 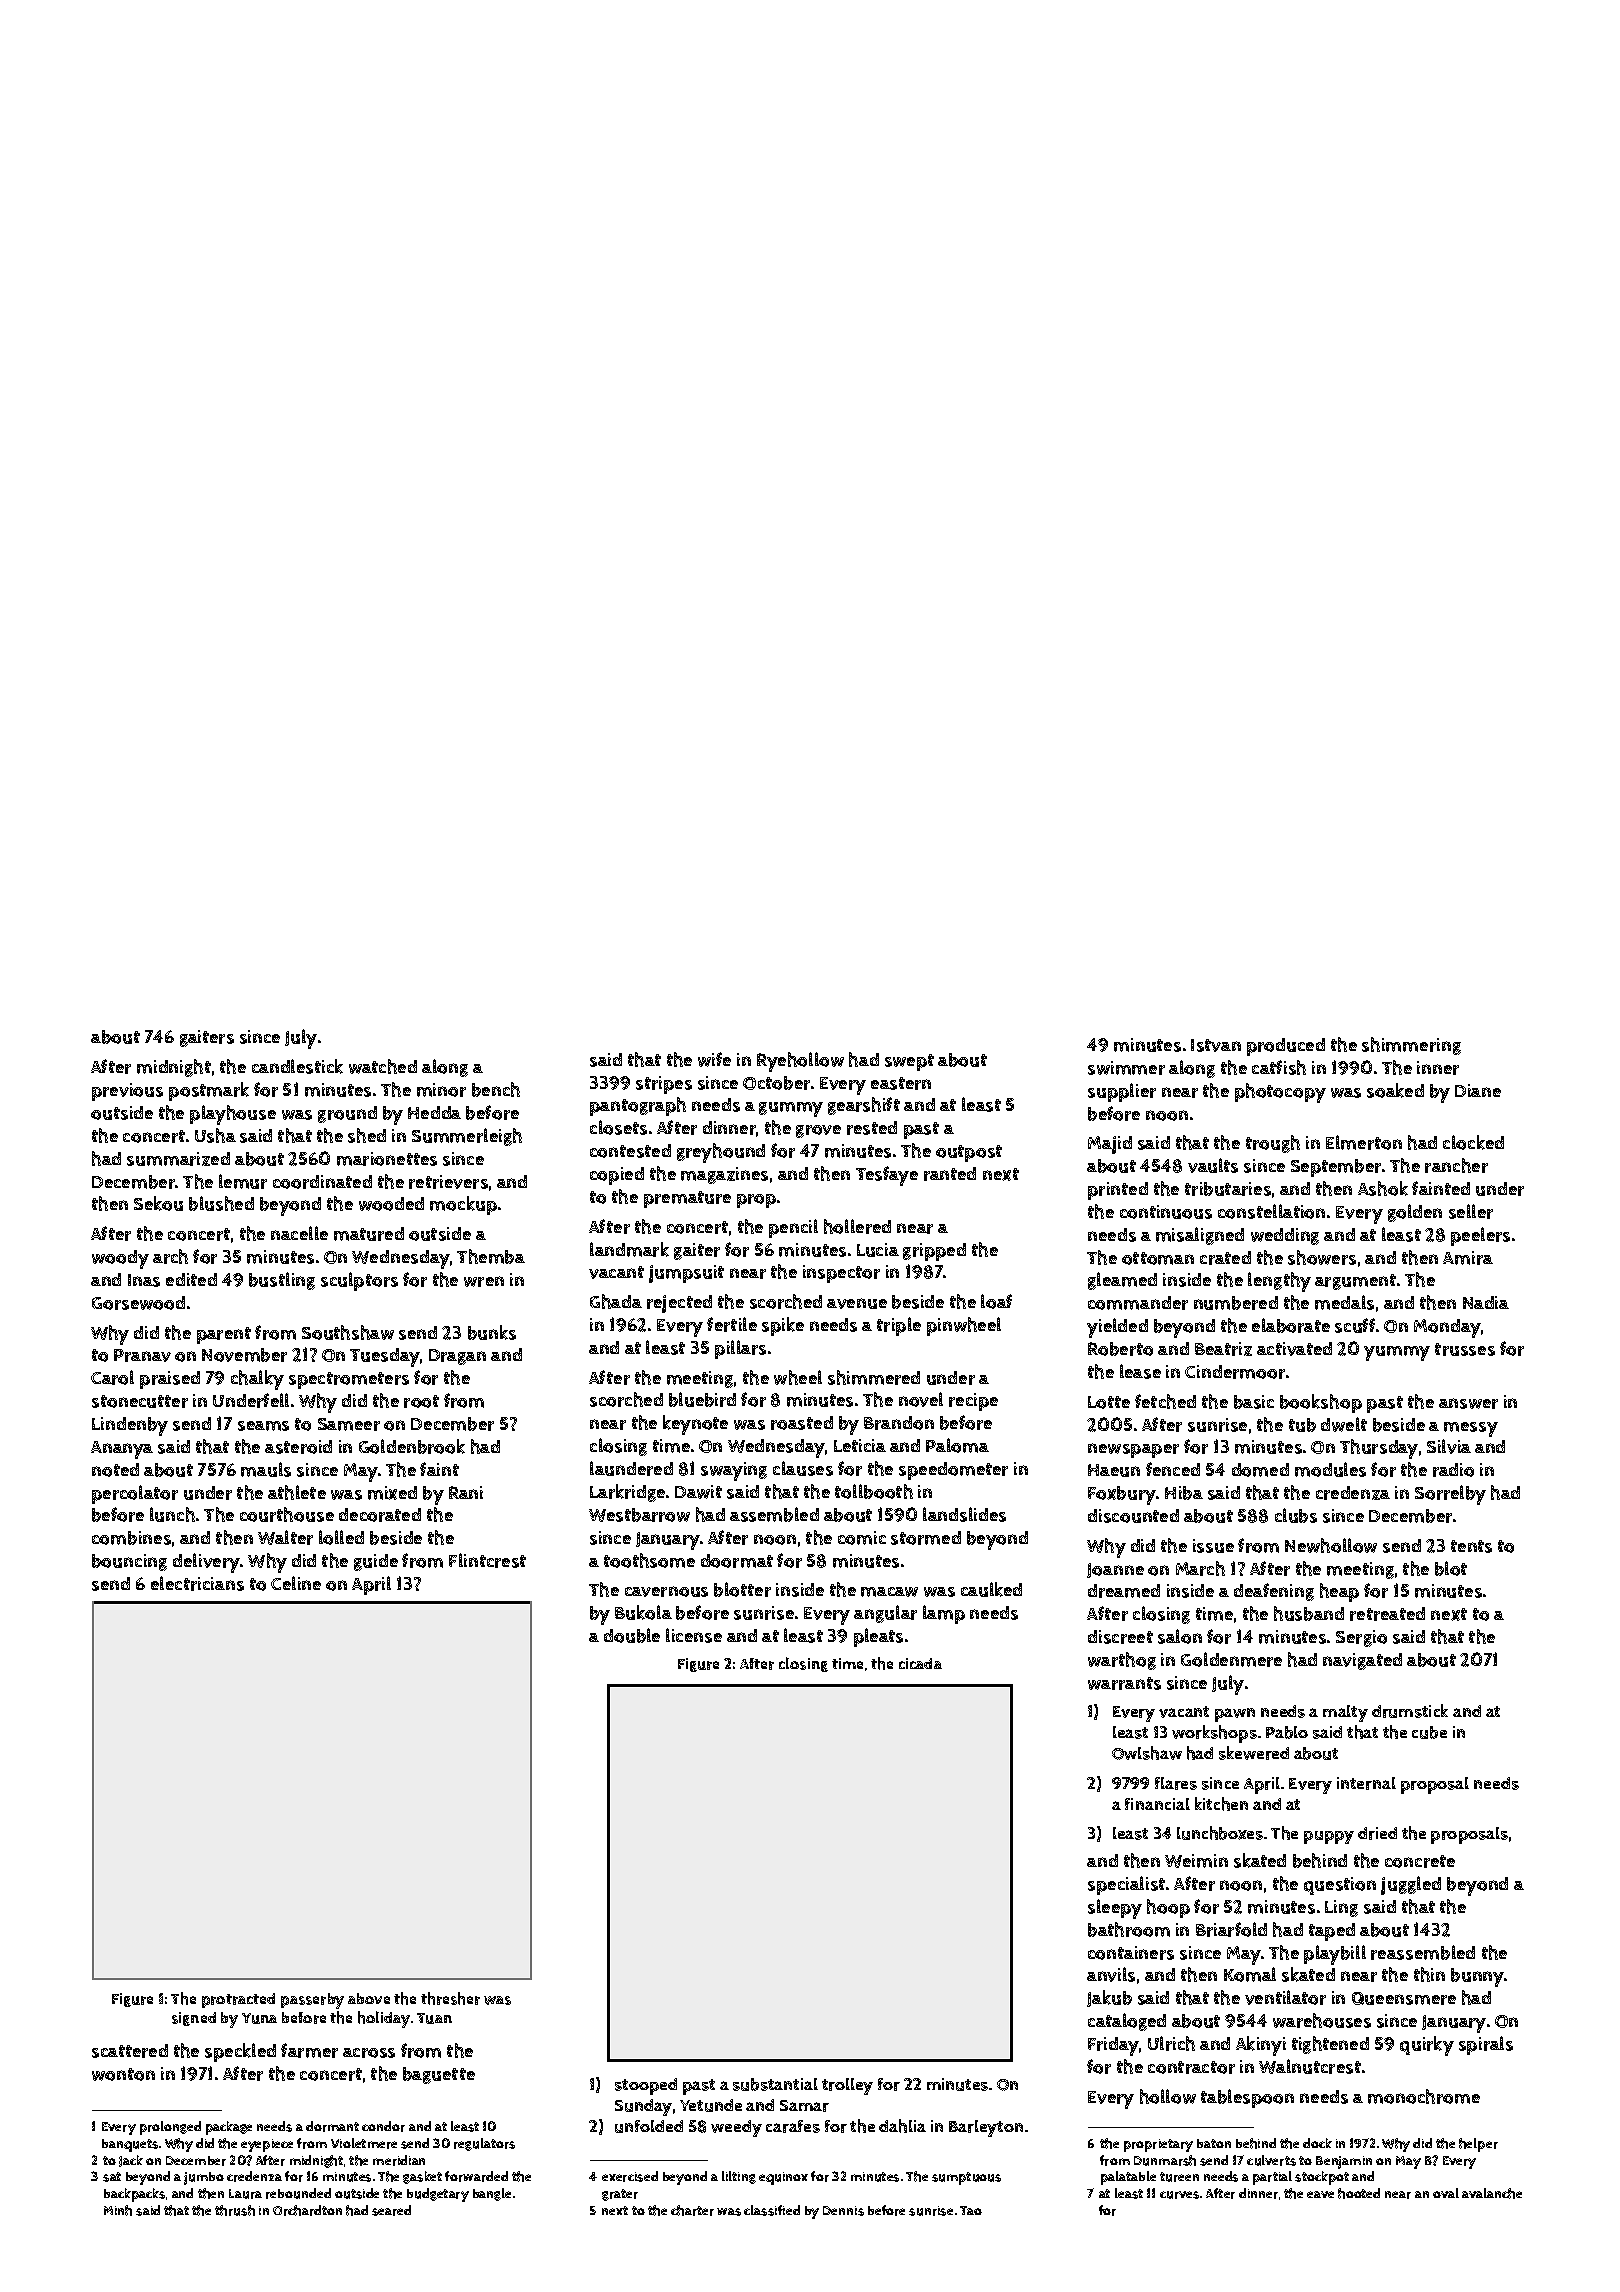 I want to click on Minh, so click(x=118, y=2210).
